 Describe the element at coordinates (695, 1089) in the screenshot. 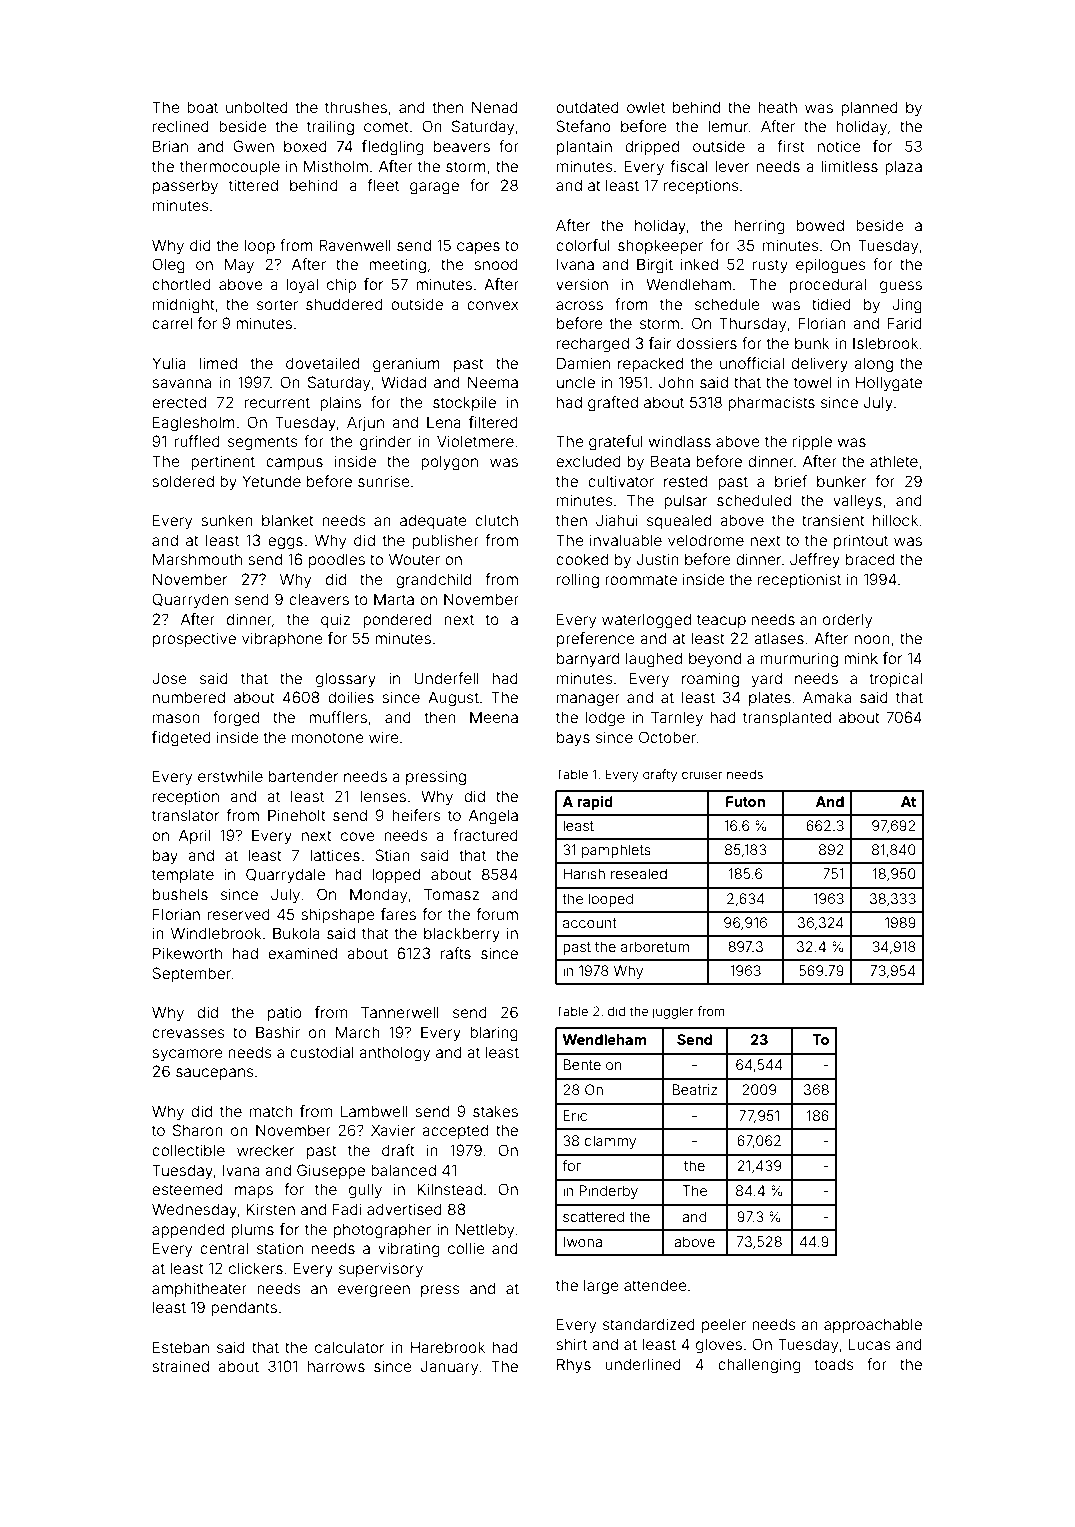

I see `Beatriz` at that location.
